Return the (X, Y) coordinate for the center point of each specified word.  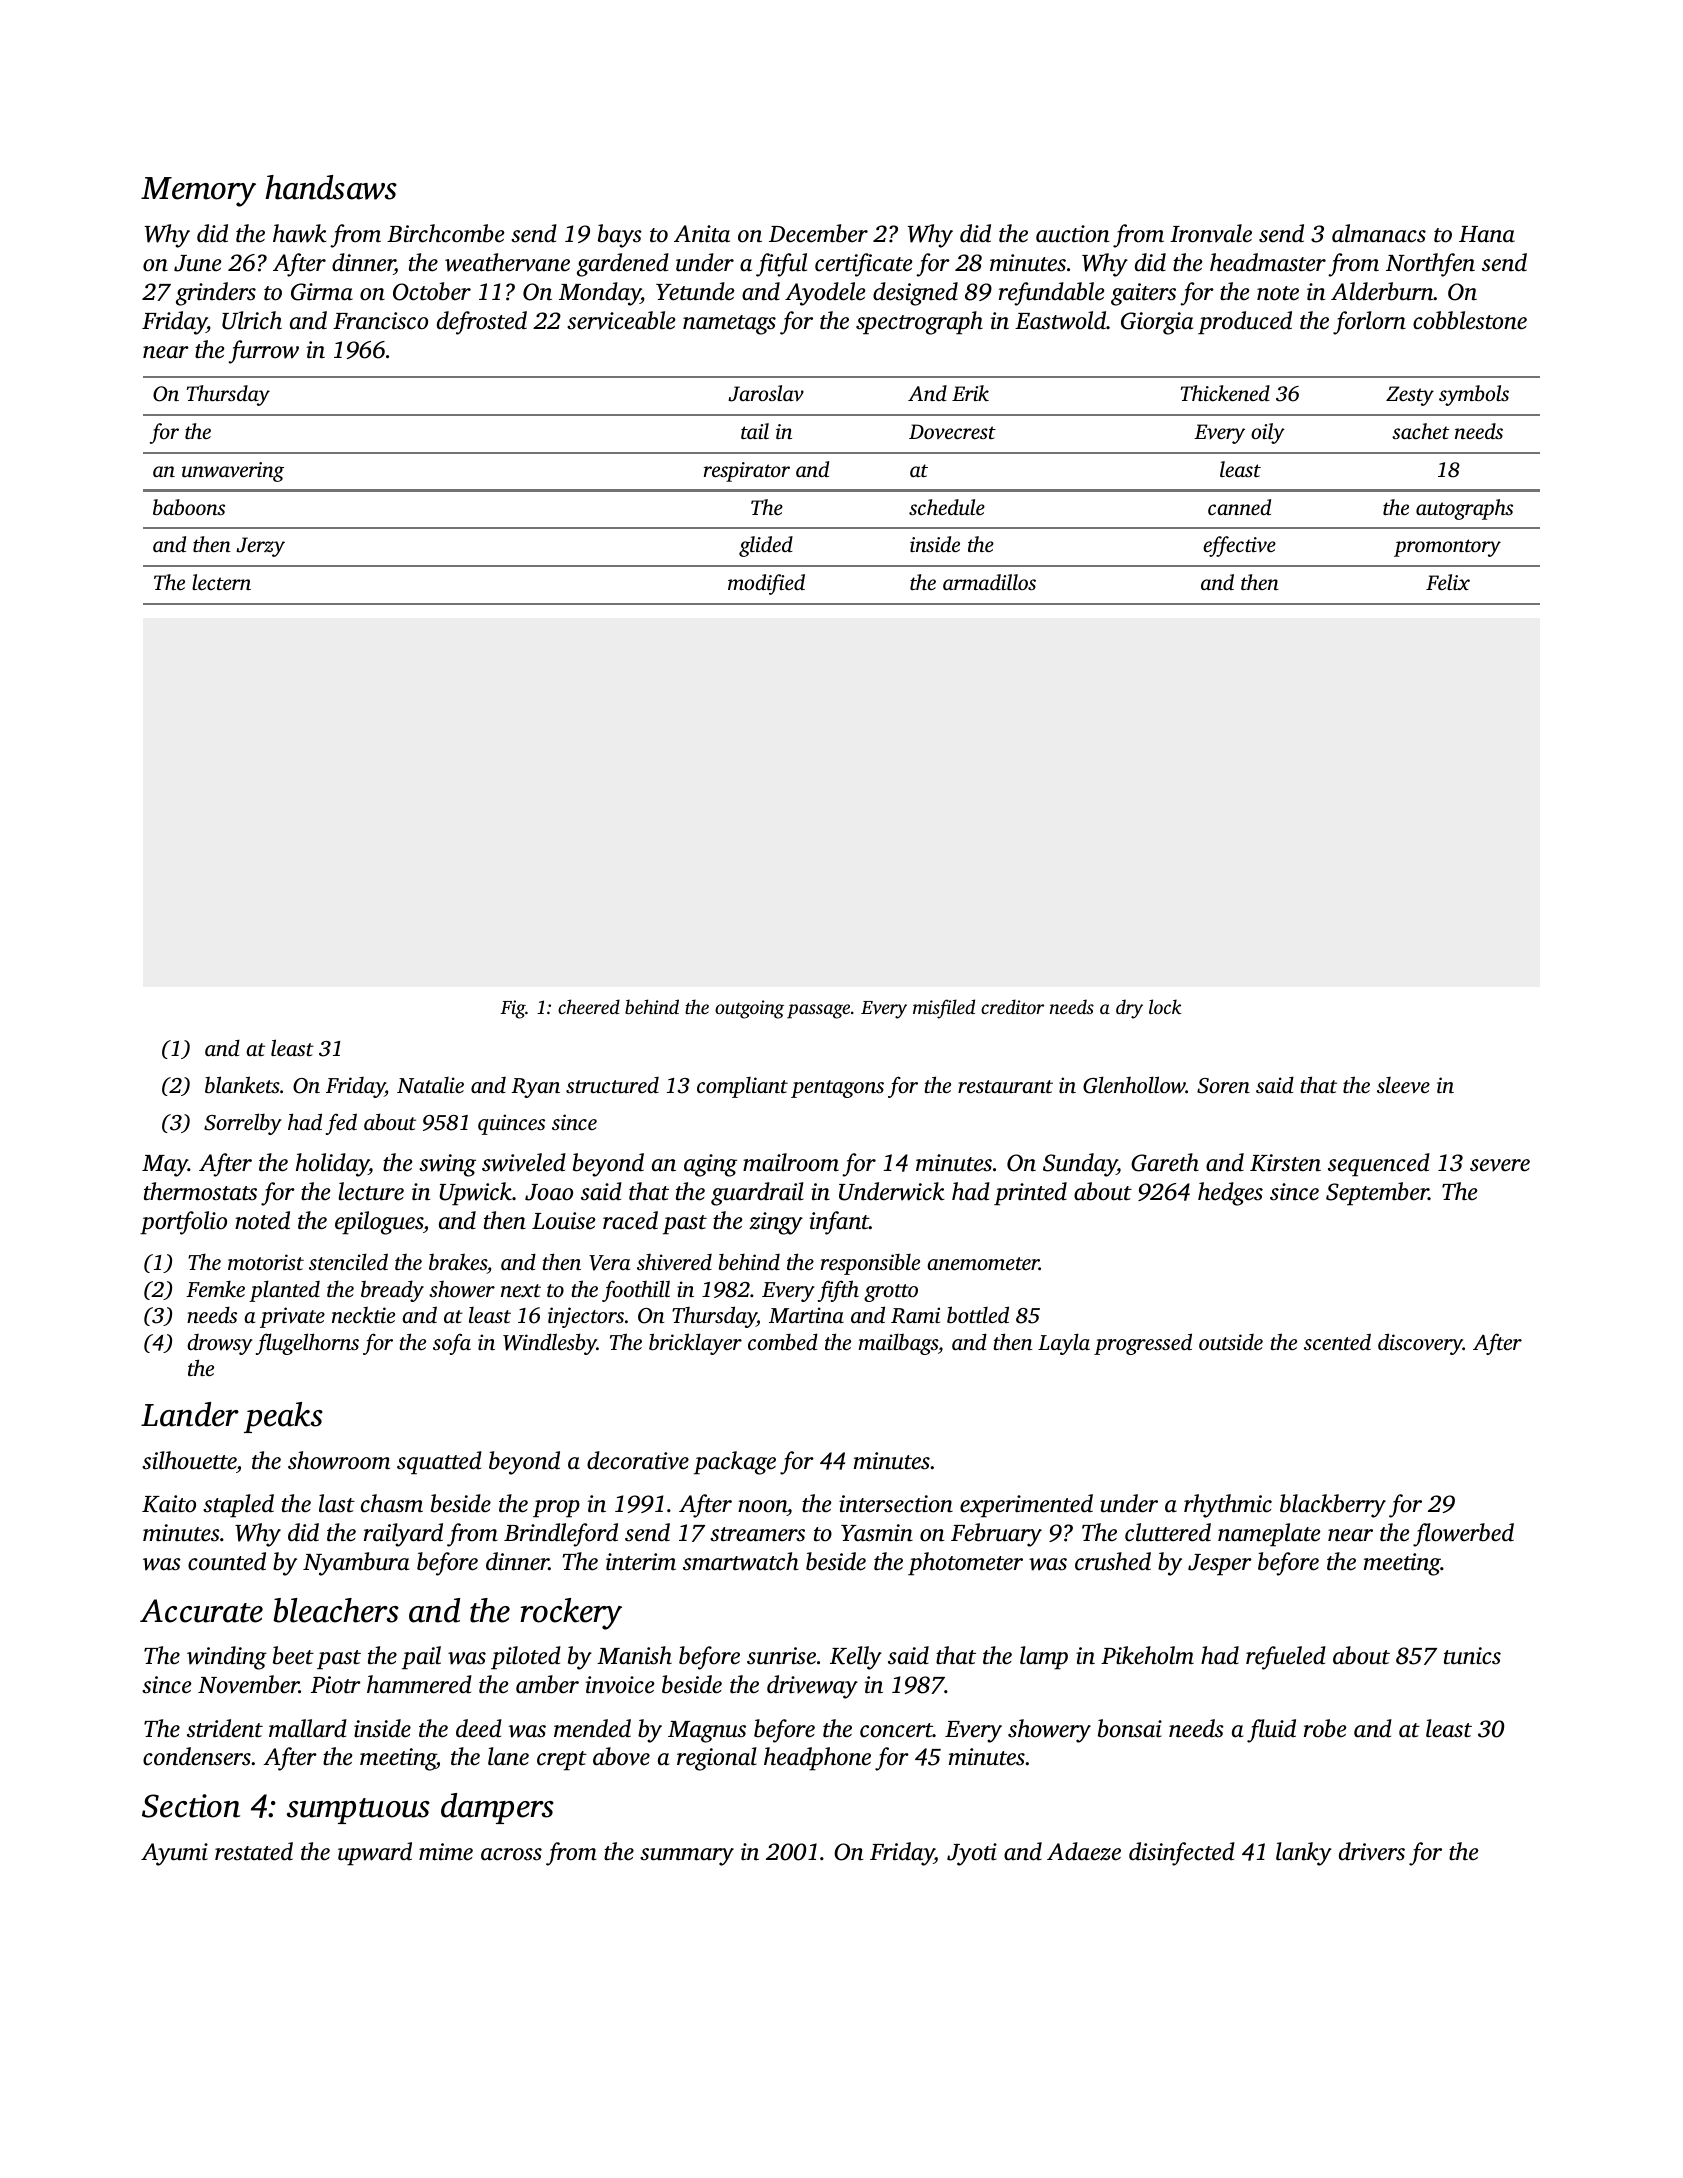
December (818, 233)
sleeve (1403, 1085)
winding (227, 1658)
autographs (1464, 509)
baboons (189, 507)
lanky (1304, 1854)
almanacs (1379, 233)
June (198, 263)
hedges (1230, 1194)
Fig (513, 1009)
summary (687, 1857)
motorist (266, 1262)
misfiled (944, 1009)
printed (1030, 1194)
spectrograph (919, 323)
